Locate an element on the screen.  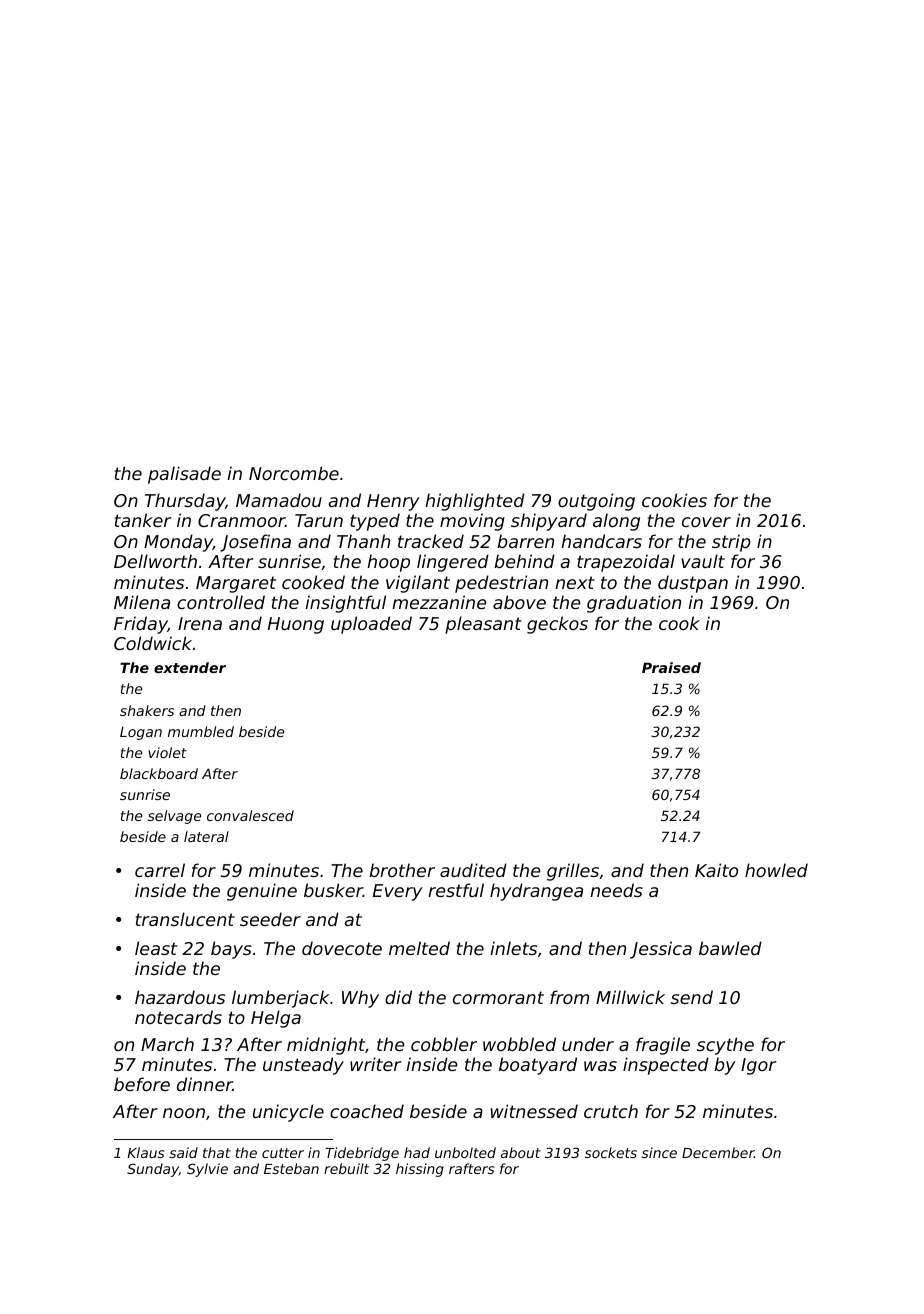
mumbled is located at coordinates (201, 731).
